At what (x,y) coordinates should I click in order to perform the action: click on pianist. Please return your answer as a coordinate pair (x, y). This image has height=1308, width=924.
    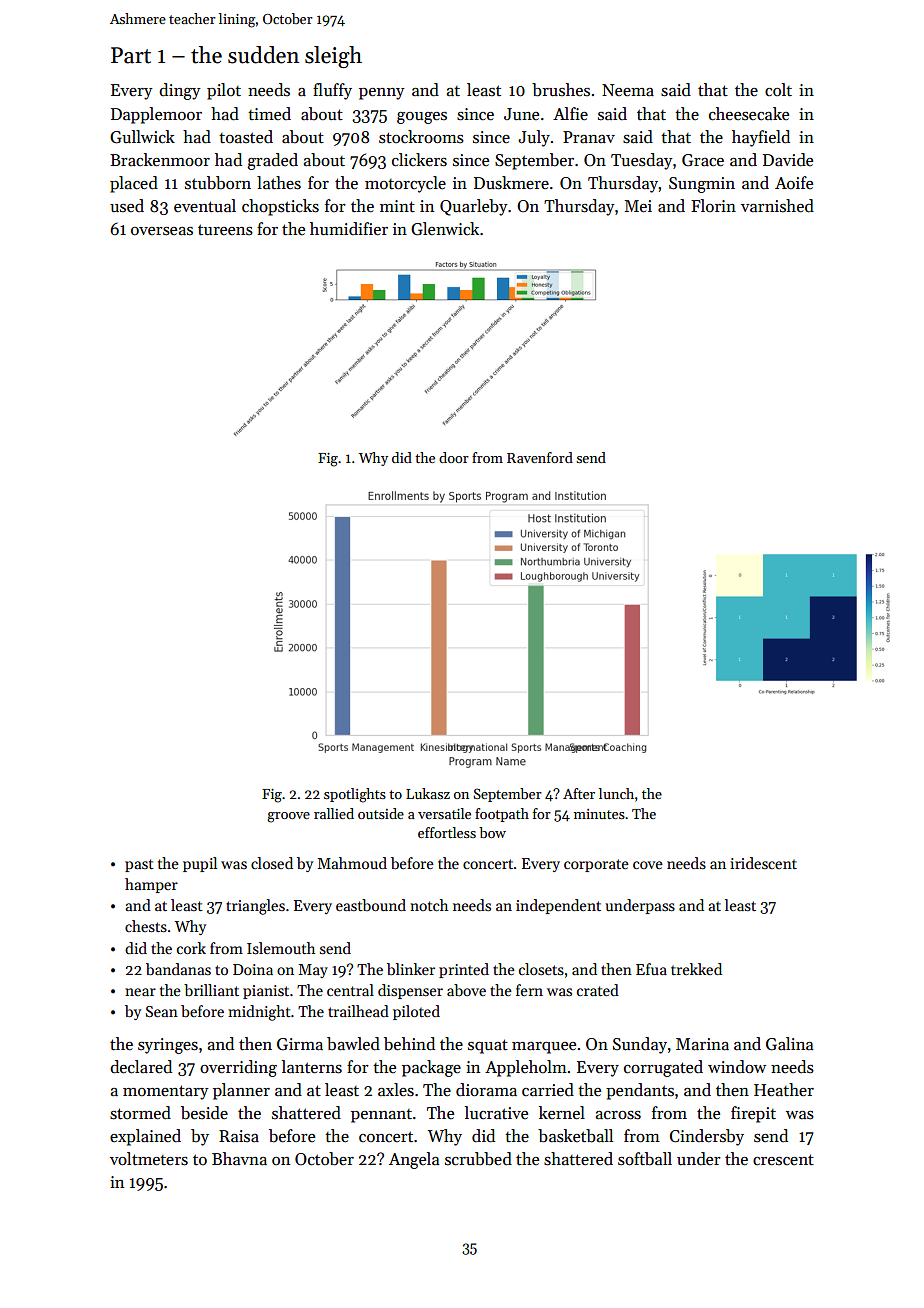
    Looking at the image, I should click on (266, 992).
